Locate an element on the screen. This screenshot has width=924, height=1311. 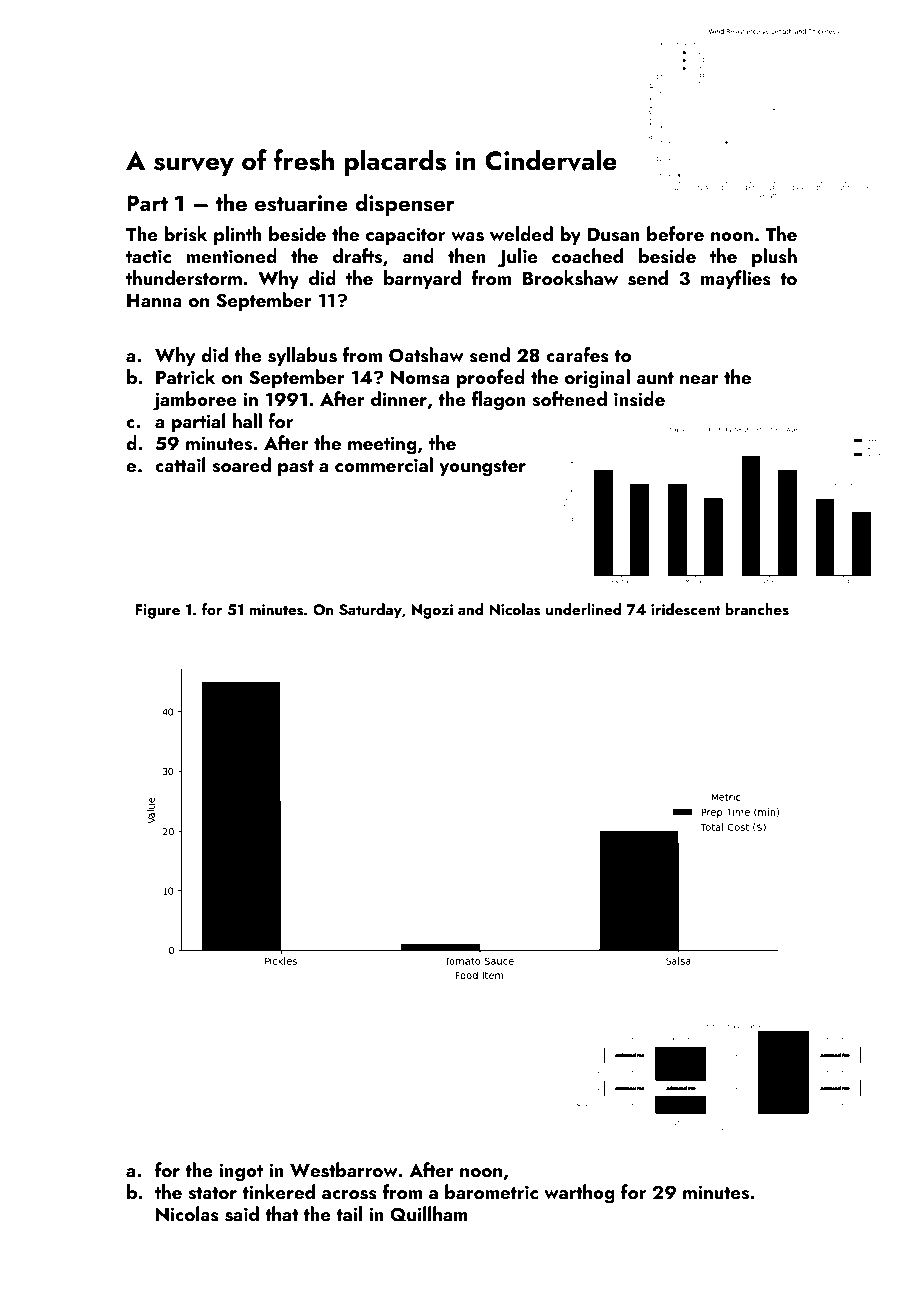
Oatshaw is located at coordinates (426, 355).
